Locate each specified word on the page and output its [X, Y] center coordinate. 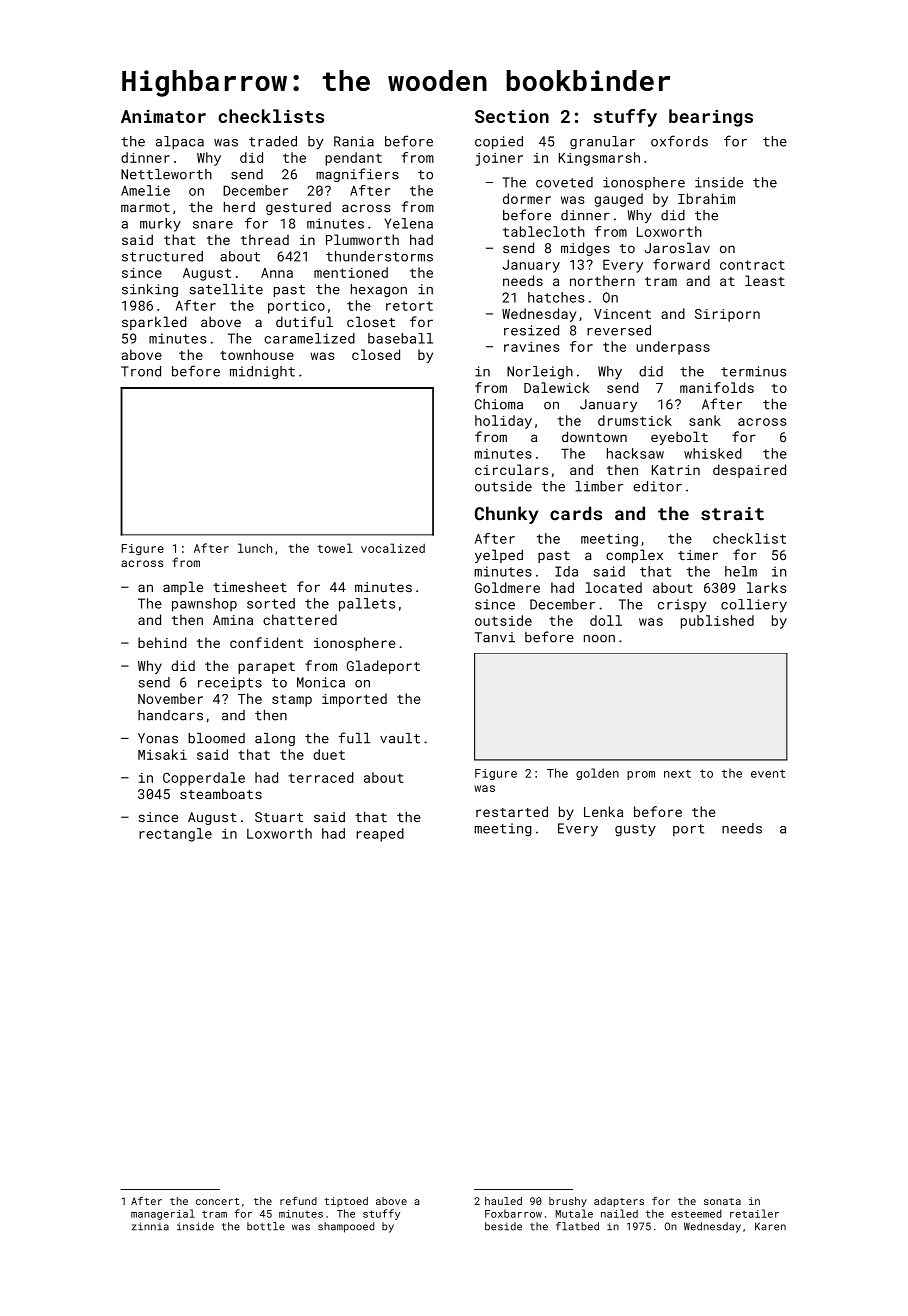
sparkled [154, 323]
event [768, 774]
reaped [380, 835]
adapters [619, 1202]
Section [512, 116]
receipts [230, 683]
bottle [266, 1226]
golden [597, 774]
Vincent [622, 314]
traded [273, 141]
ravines [532, 347]
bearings [711, 118]
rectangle [175, 835]
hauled [503, 1201]
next [677, 774]
